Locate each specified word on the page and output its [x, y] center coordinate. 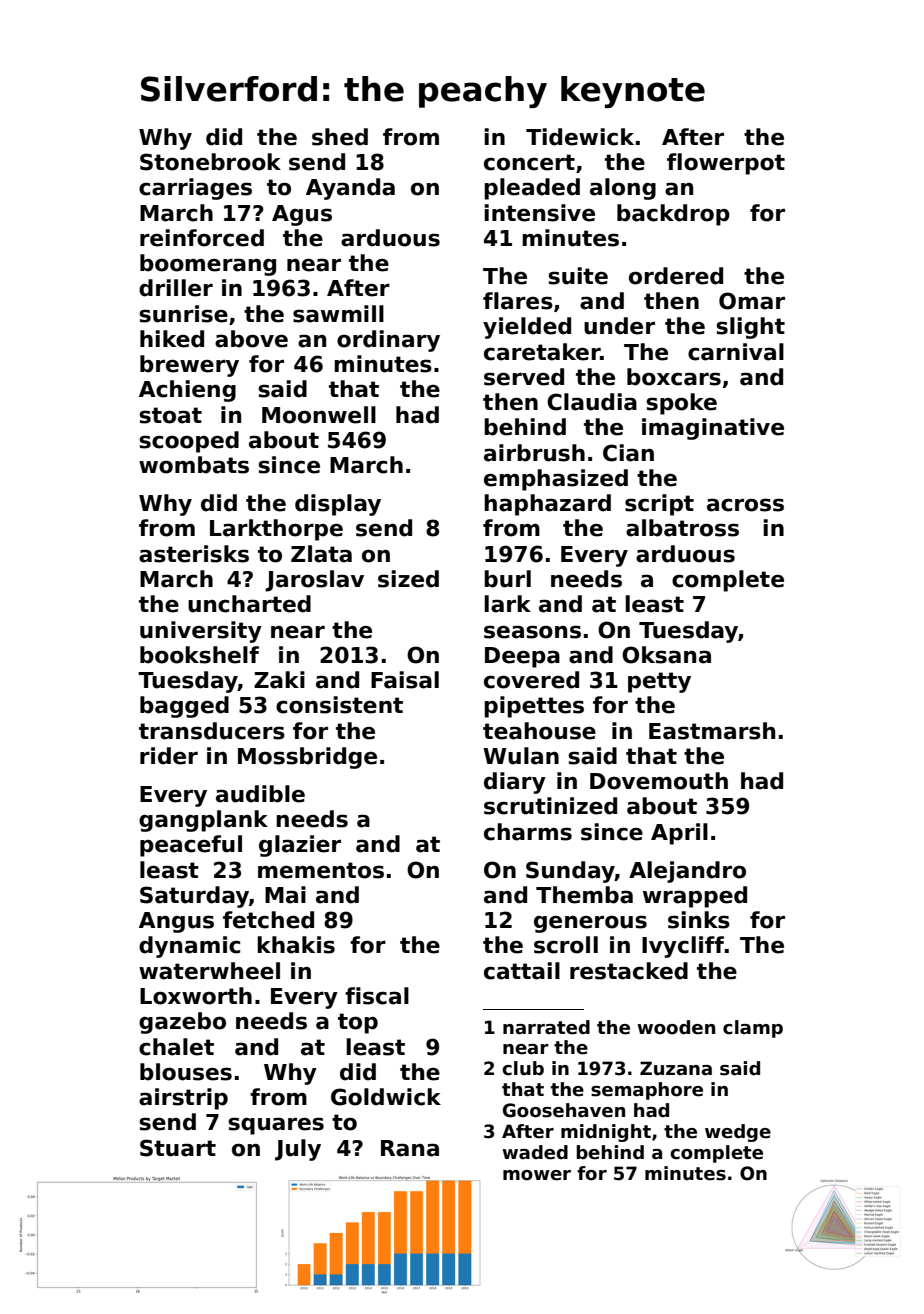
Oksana [666, 655]
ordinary [388, 341]
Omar [752, 301]
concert [529, 162]
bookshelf [199, 655]
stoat [170, 415]
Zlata [321, 554]
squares [276, 1126]
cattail [522, 971]
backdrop [673, 215]
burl [507, 579]
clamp [753, 1029]
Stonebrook [210, 162]
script [659, 505]
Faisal [405, 680]
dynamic [189, 947]
